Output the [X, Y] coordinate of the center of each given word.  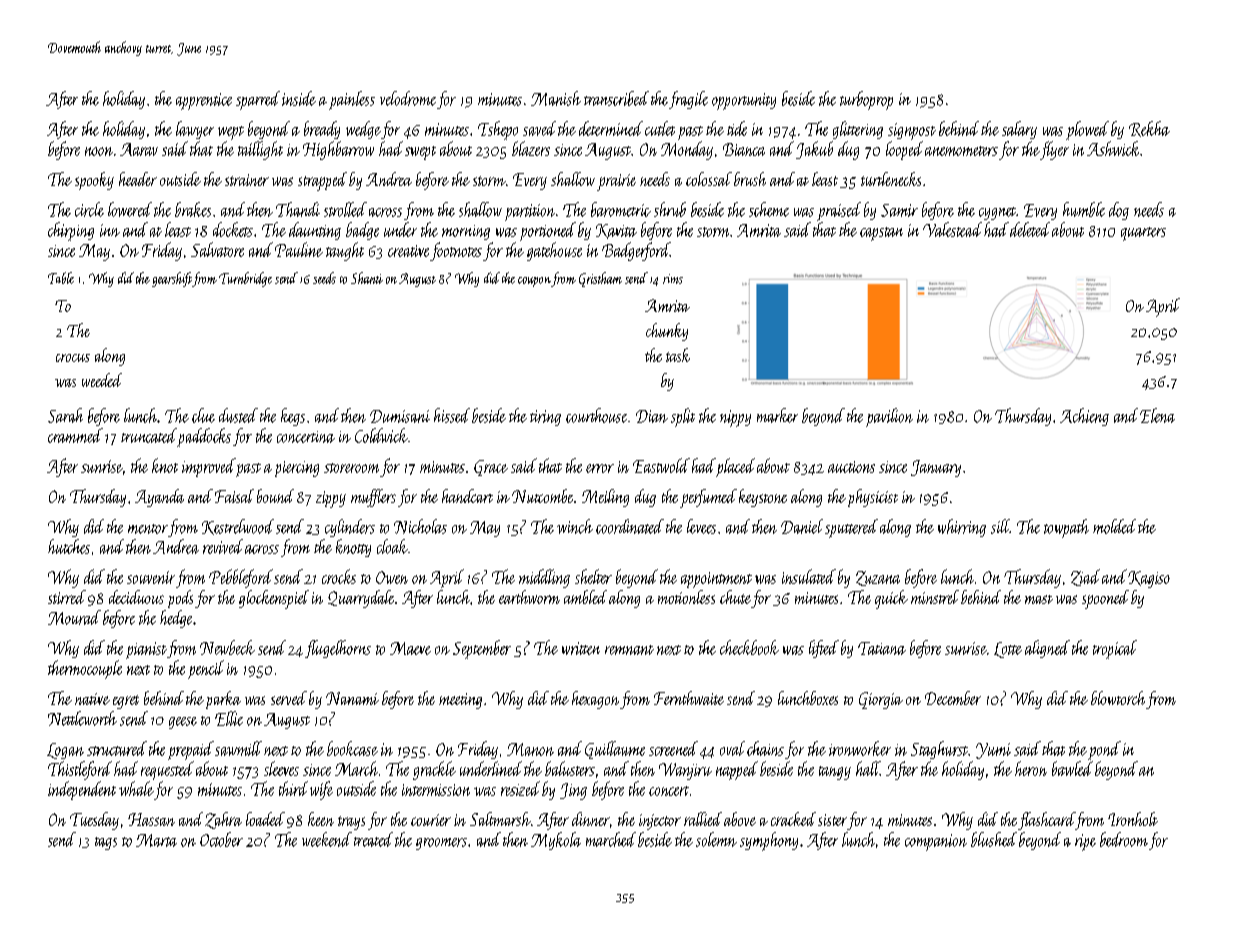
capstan [881, 234]
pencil [206, 669]
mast [1039, 599]
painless [352, 100]
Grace [491, 468]
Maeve [410, 648]
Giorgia [881, 700]
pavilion [889, 417]
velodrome [408, 98]
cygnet [997, 213]
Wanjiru [685, 771]
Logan [65, 751]
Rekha [1149, 129]
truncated [149, 435]
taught [345, 251]
